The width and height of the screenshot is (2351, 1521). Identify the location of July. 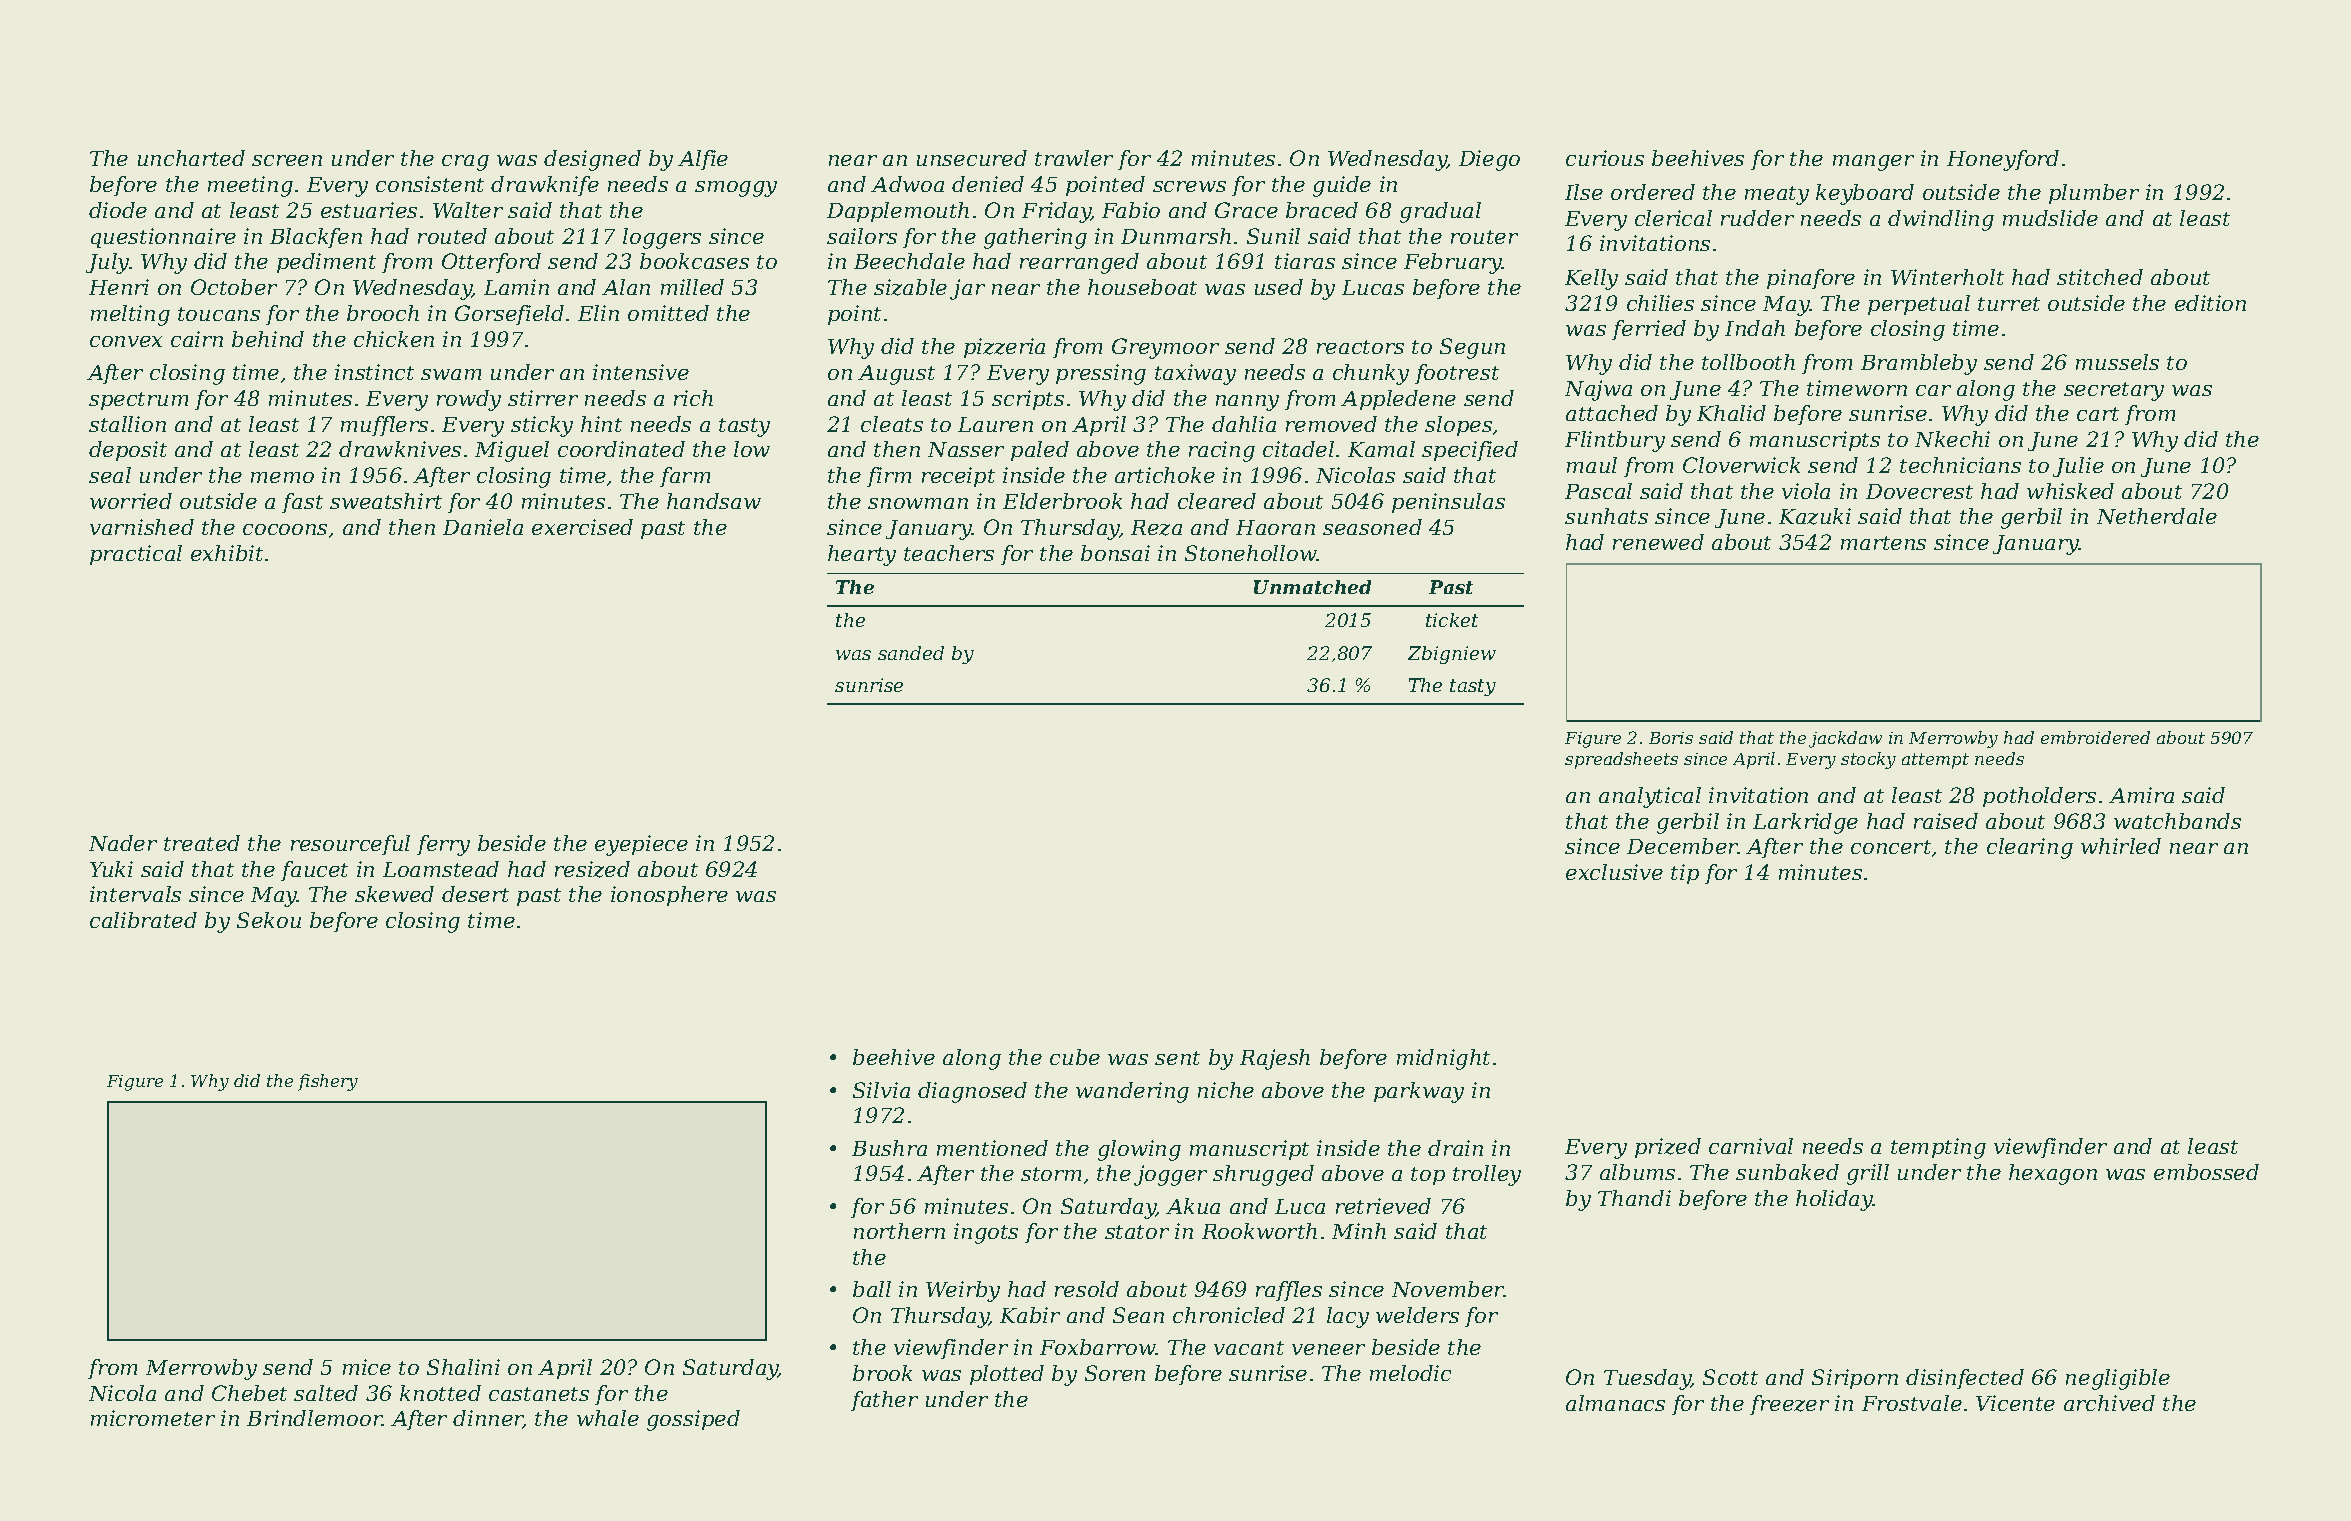
(108, 263).
